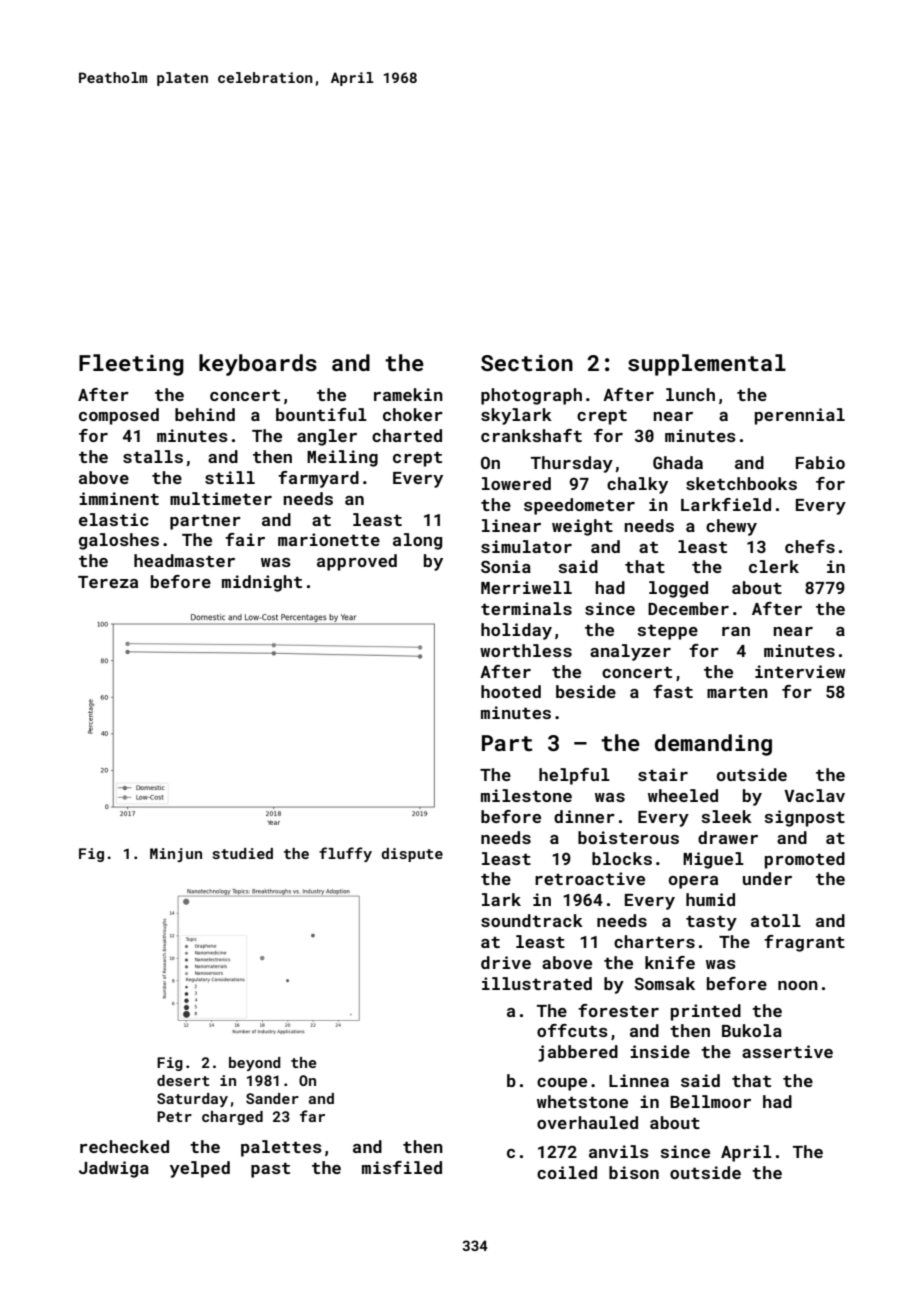 This screenshot has height=1311, width=924. What do you see at coordinates (345, 854) in the screenshot?
I see `fluffy` at bounding box center [345, 854].
